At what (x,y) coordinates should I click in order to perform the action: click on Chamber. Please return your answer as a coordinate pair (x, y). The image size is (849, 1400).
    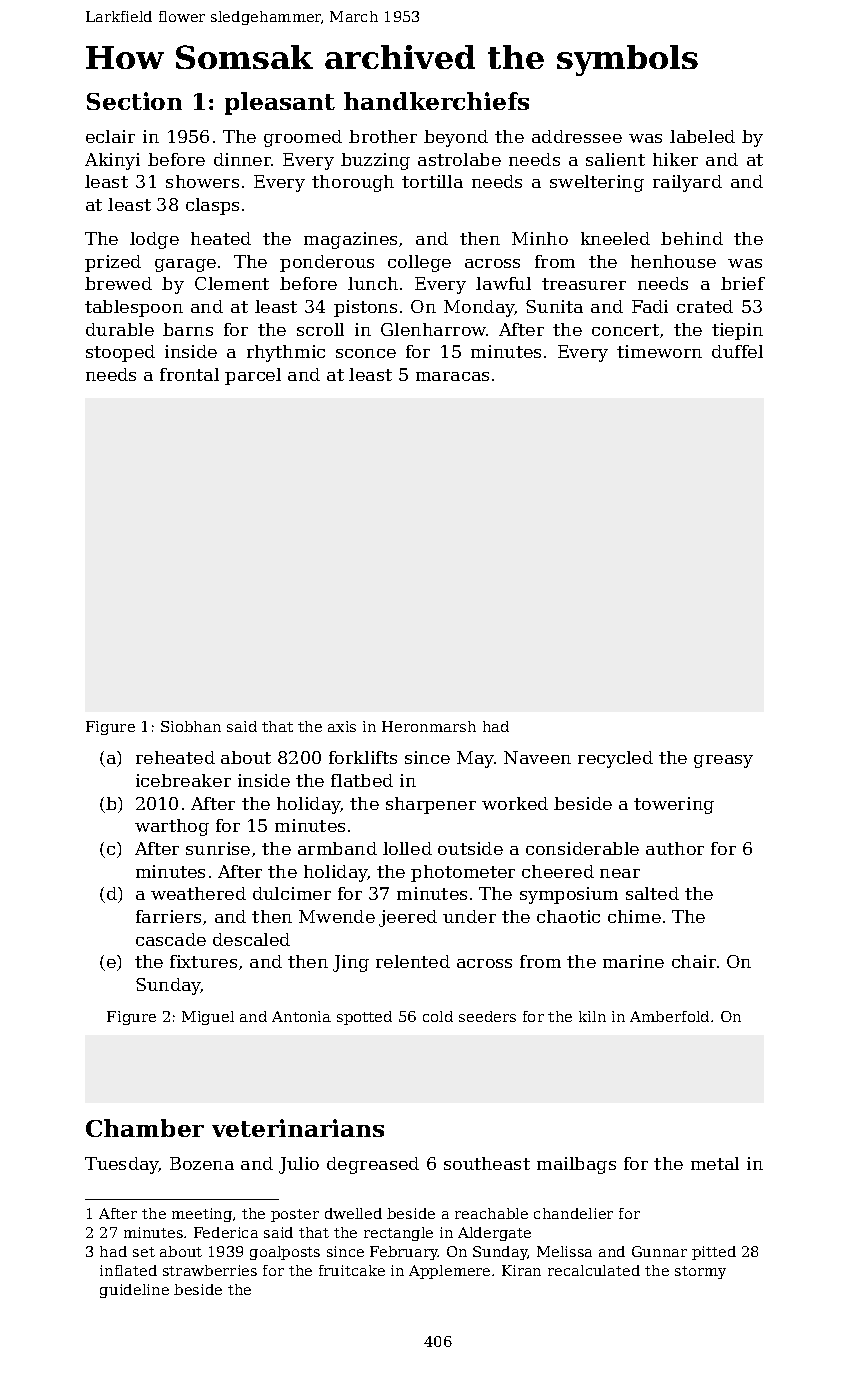
    Looking at the image, I should click on (145, 1128).
